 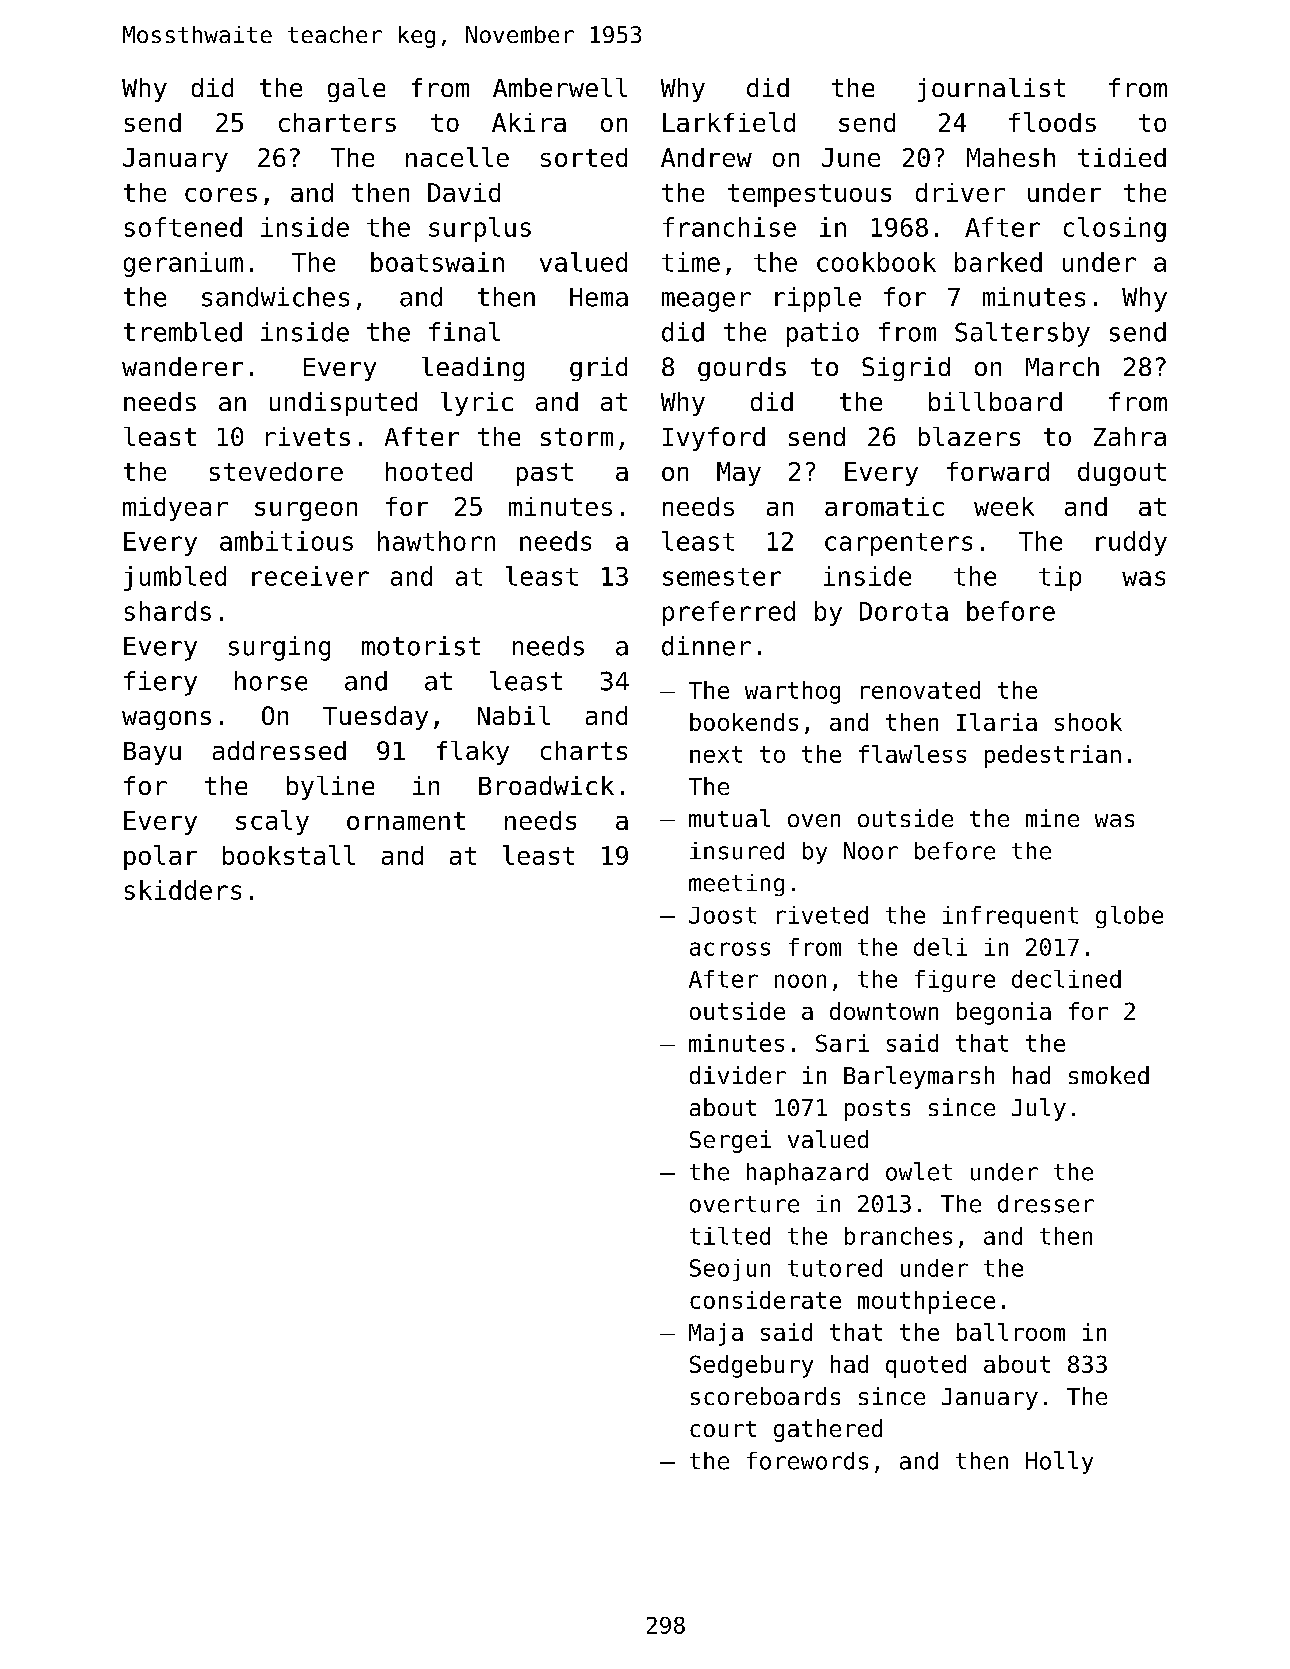 I want to click on Broadwick, so click(x=546, y=785).
